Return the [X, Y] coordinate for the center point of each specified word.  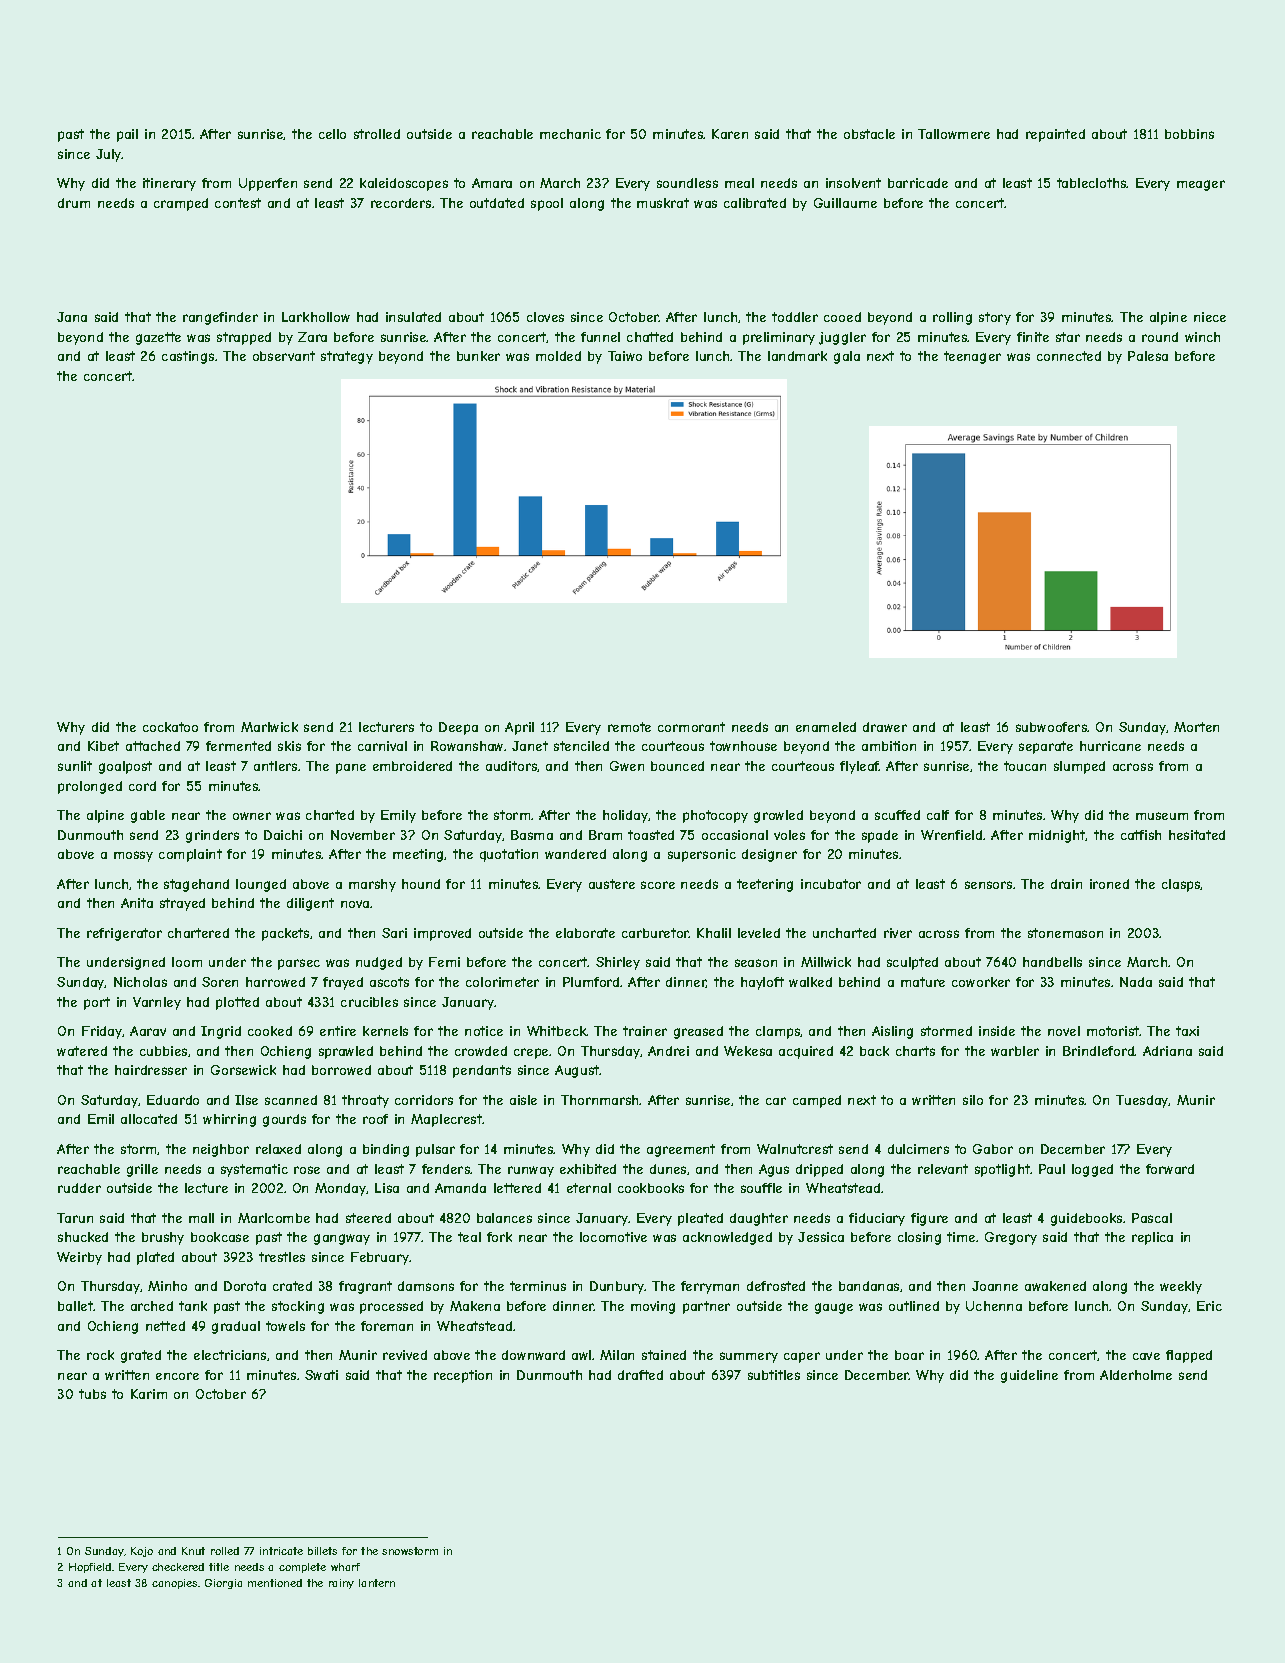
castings [188, 357]
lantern [377, 1583]
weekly [1181, 1287]
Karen [730, 134]
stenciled [581, 746]
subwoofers [1051, 727]
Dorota [245, 1286]
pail [127, 135]
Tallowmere [954, 134]
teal [469, 1237]
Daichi [283, 835]
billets [322, 1551]
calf [938, 815]
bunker [478, 356]
